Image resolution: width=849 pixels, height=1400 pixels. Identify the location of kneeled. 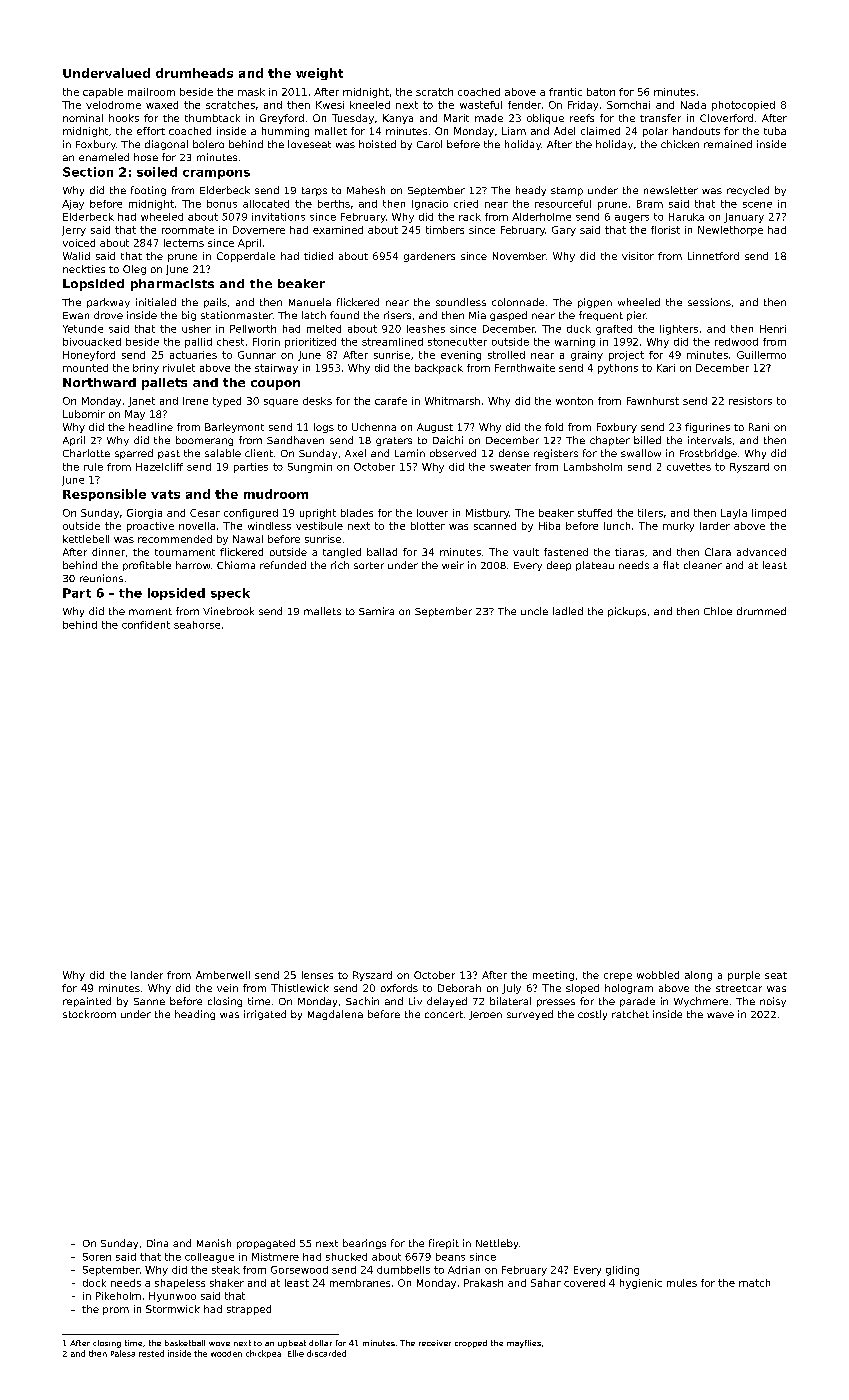
(370, 105).
